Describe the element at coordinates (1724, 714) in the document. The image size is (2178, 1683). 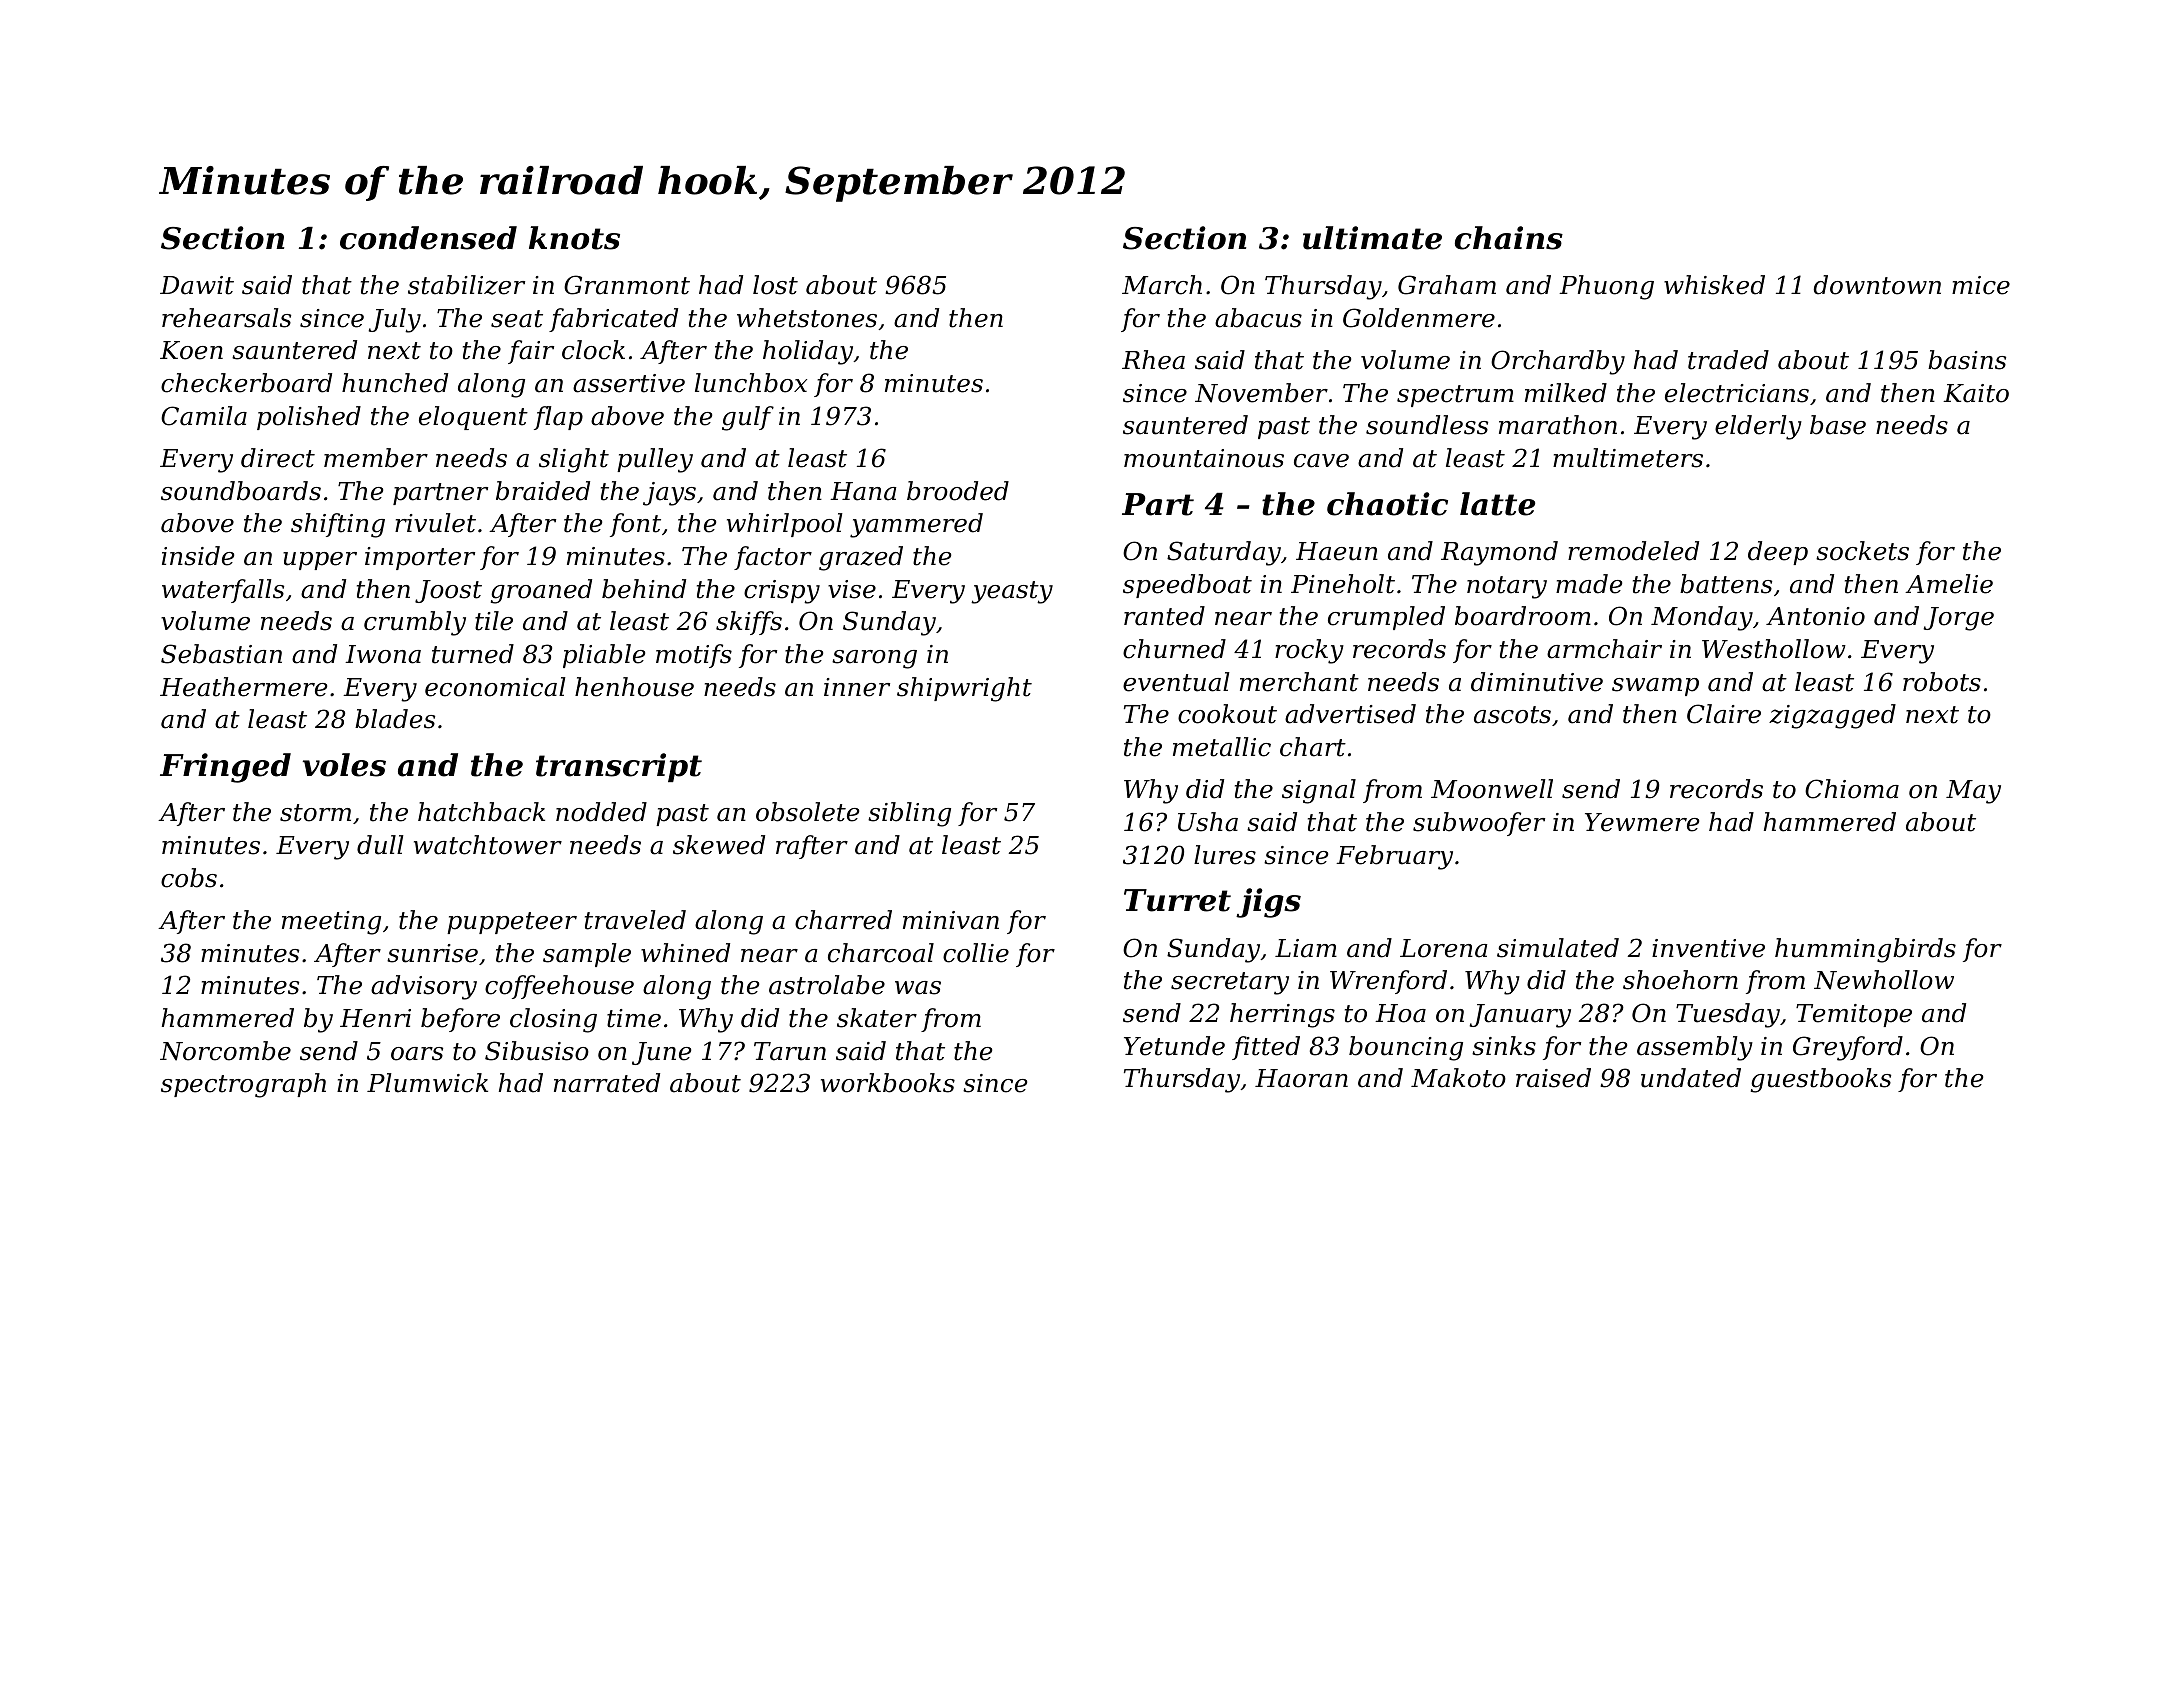
I see `Claire` at that location.
